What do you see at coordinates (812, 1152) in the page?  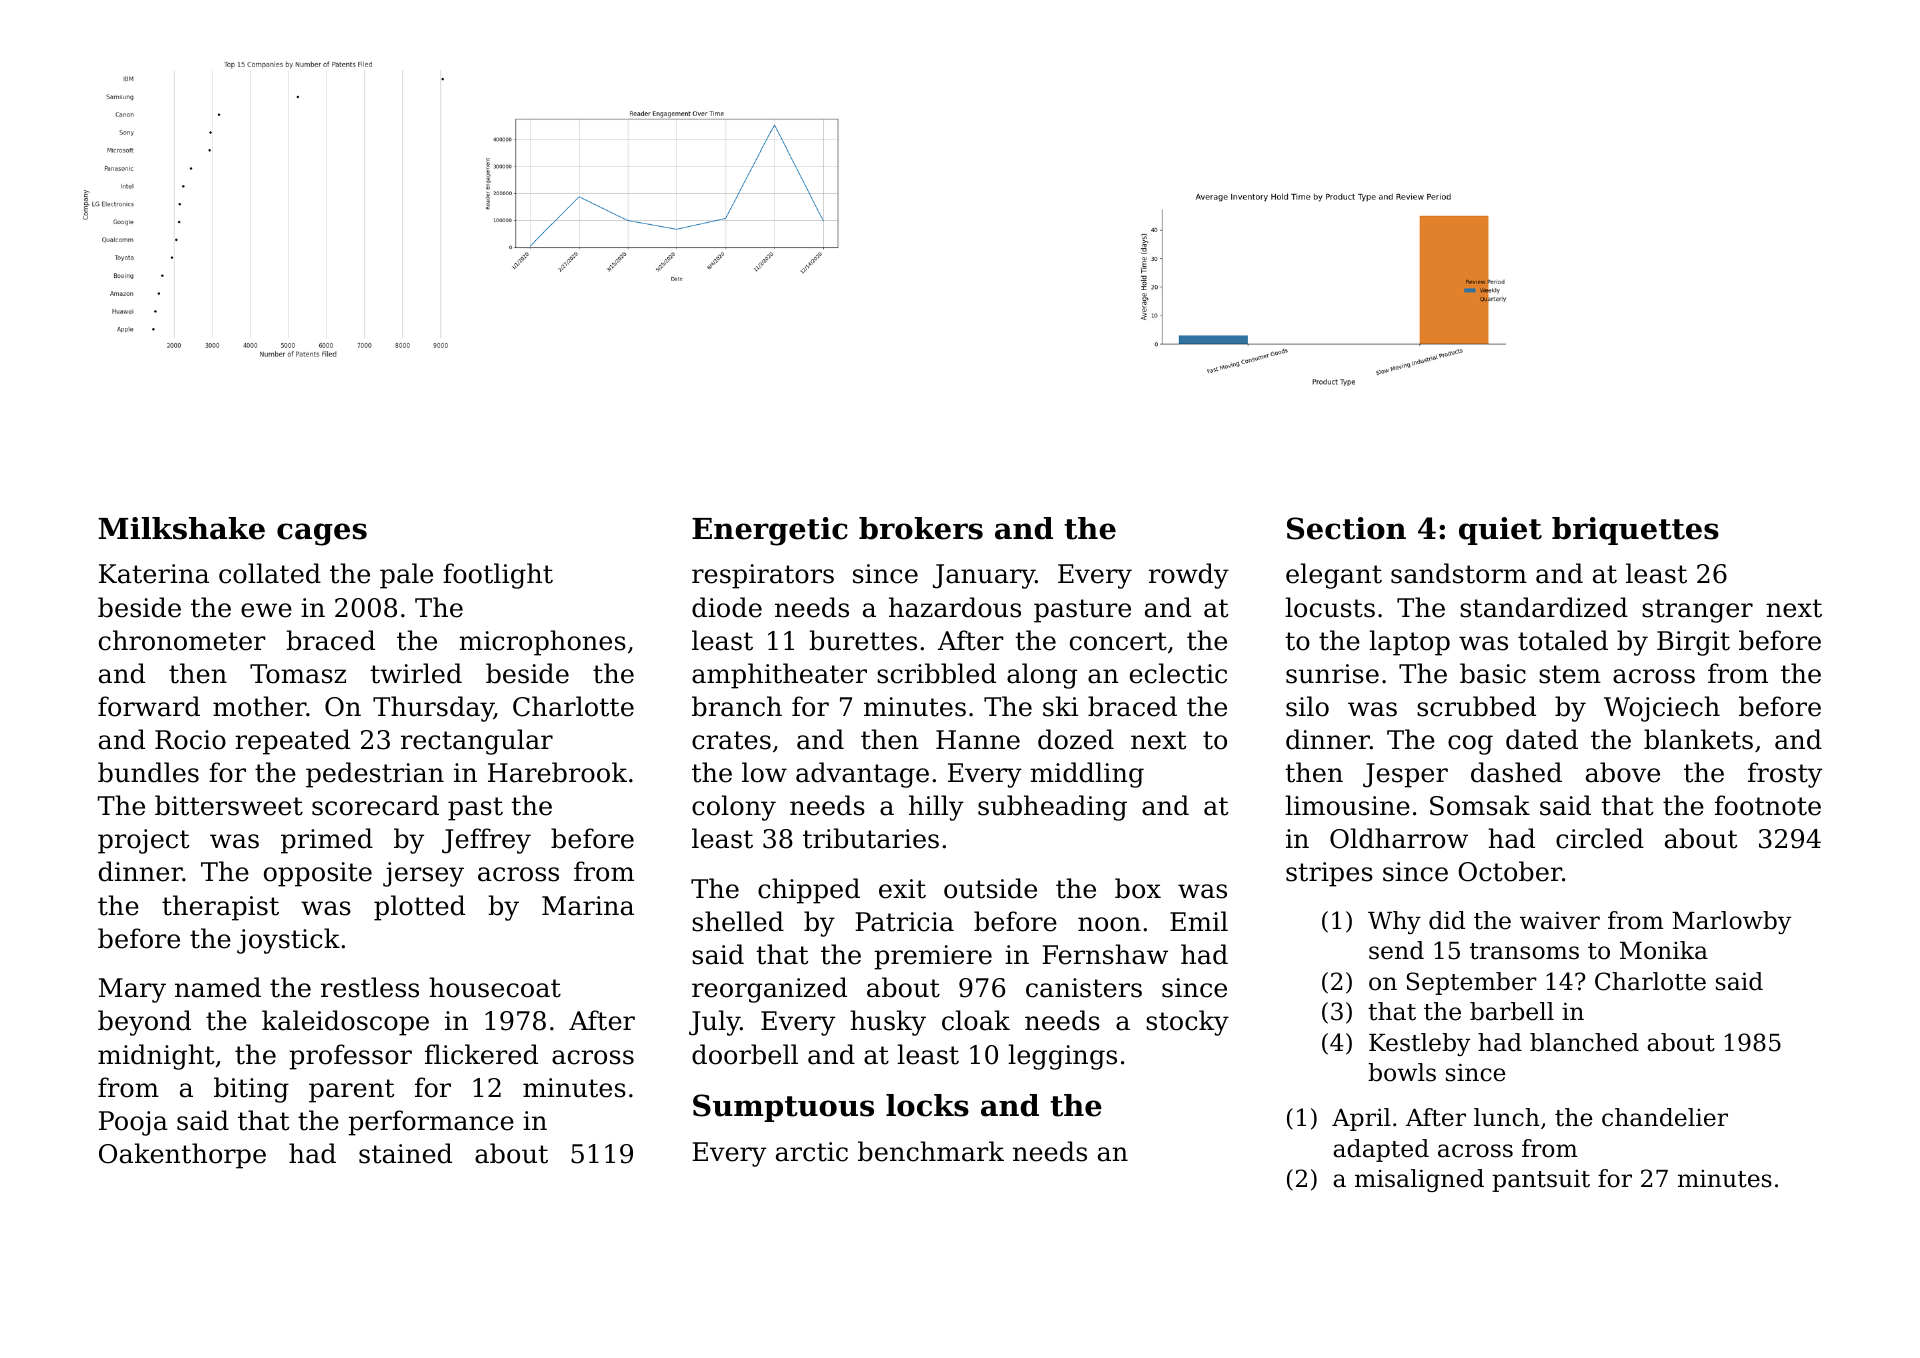 I see `arctic` at bounding box center [812, 1152].
